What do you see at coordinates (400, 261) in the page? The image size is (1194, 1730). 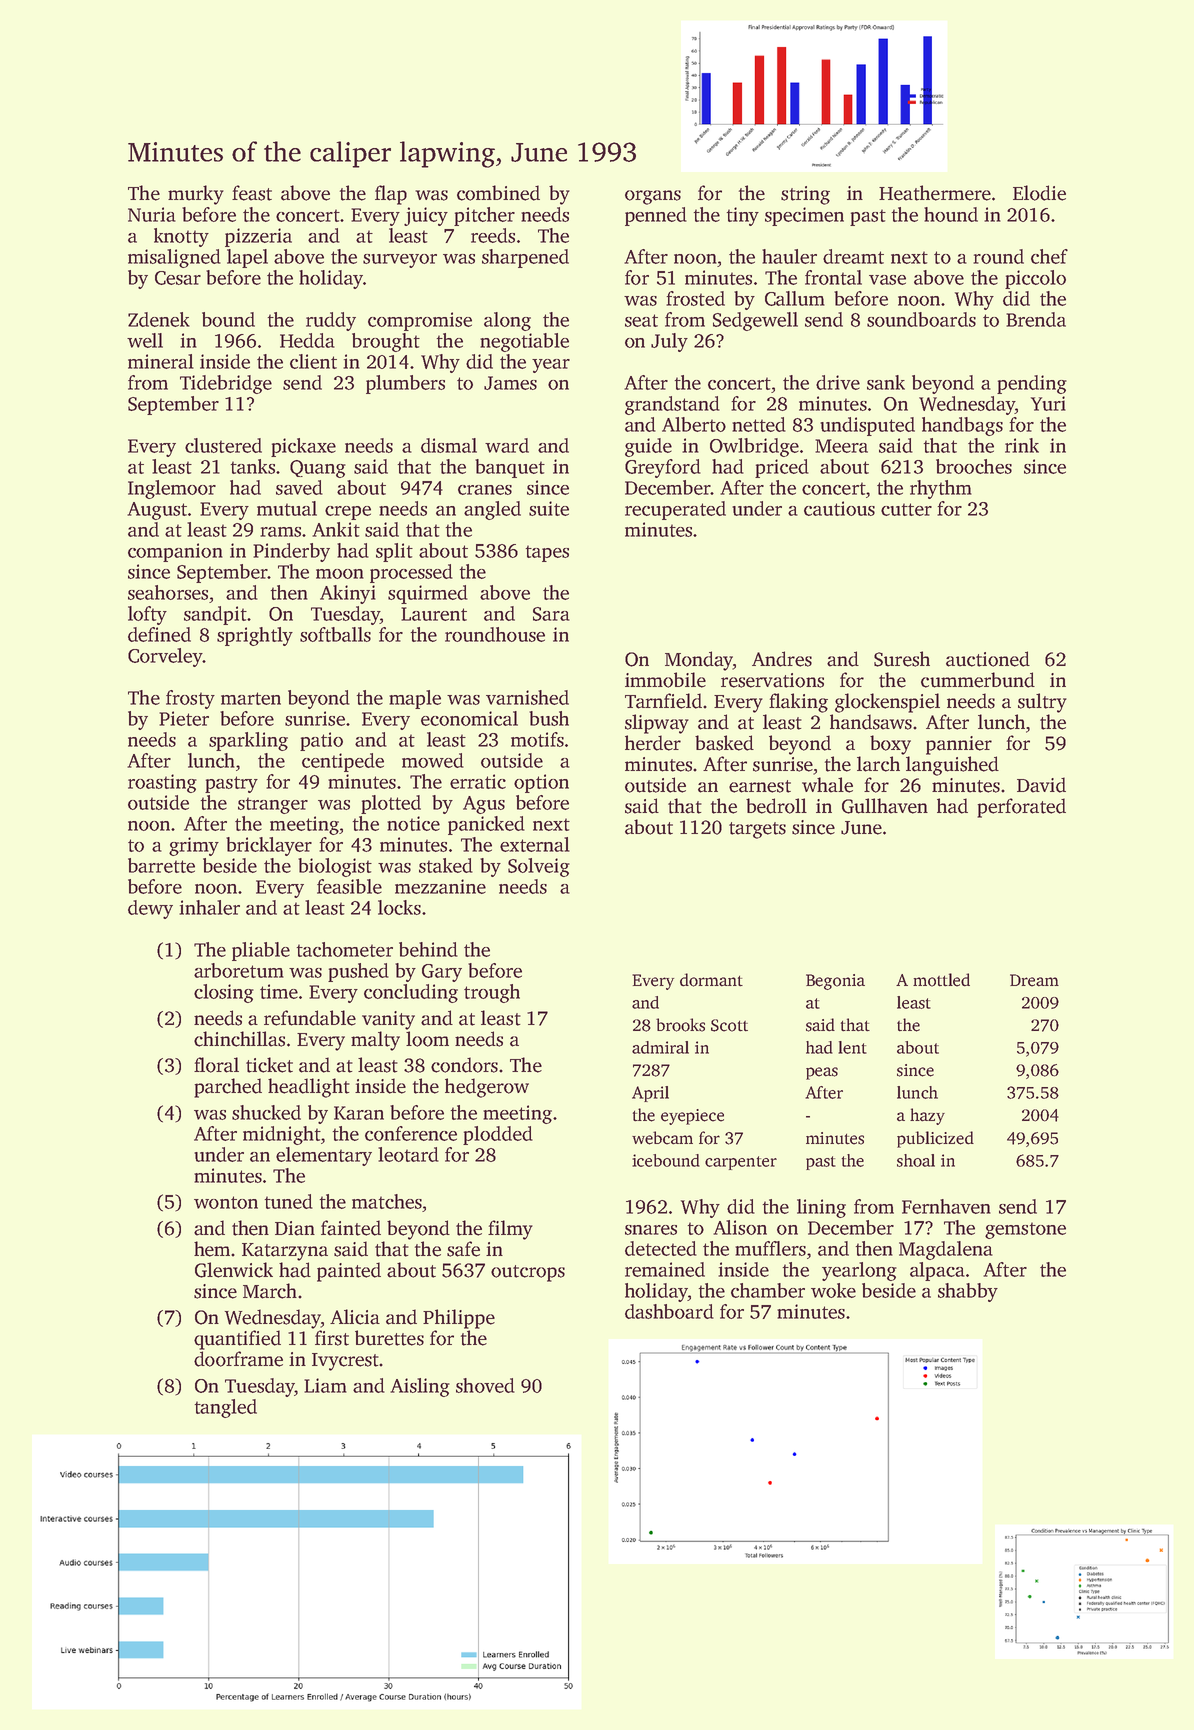 I see `surveyor` at bounding box center [400, 261].
